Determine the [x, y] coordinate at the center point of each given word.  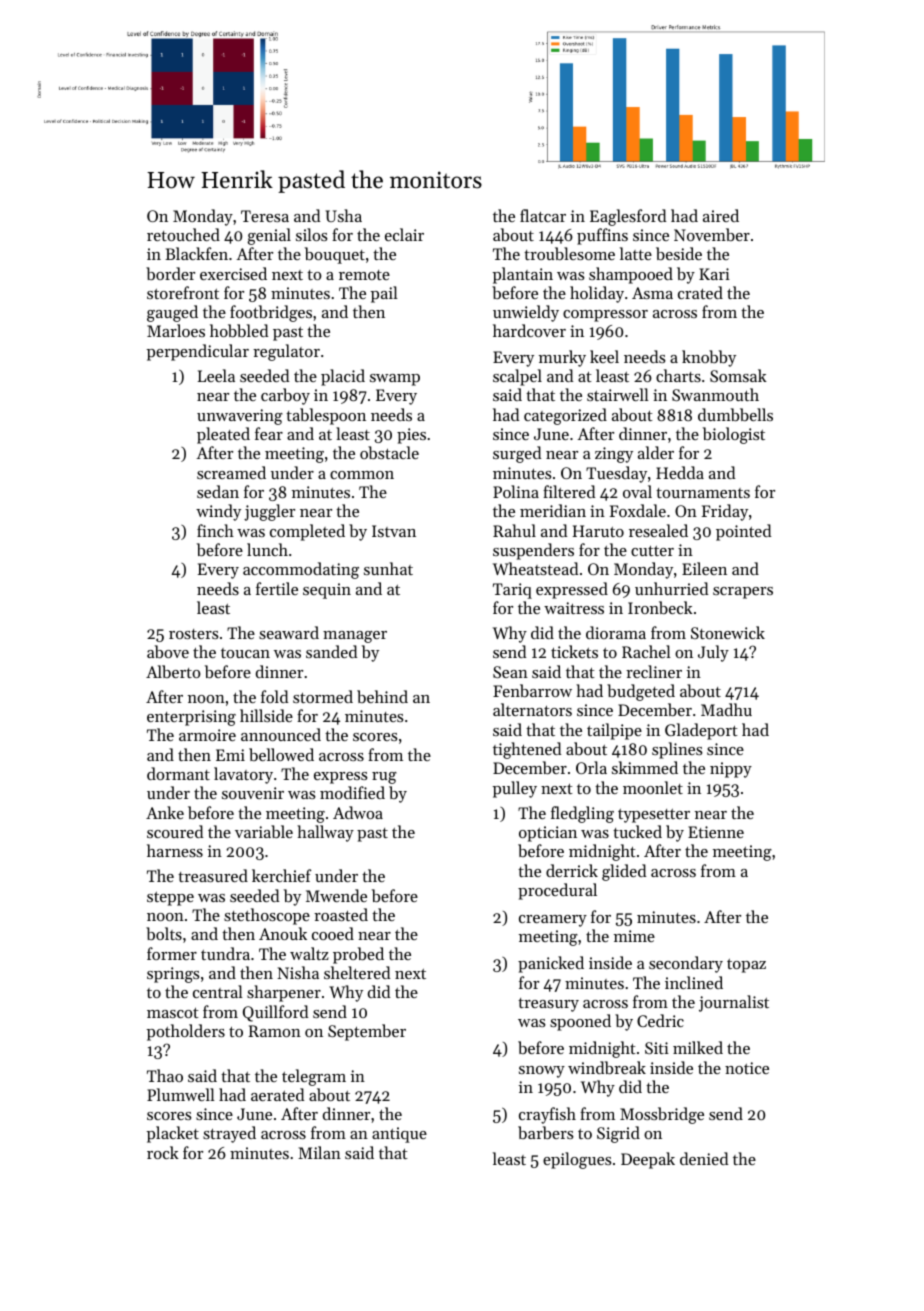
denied [704, 1158]
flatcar [543, 215]
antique [399, 1135]
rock [163, 1152]
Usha [343, 215]
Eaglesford [628, 217]
